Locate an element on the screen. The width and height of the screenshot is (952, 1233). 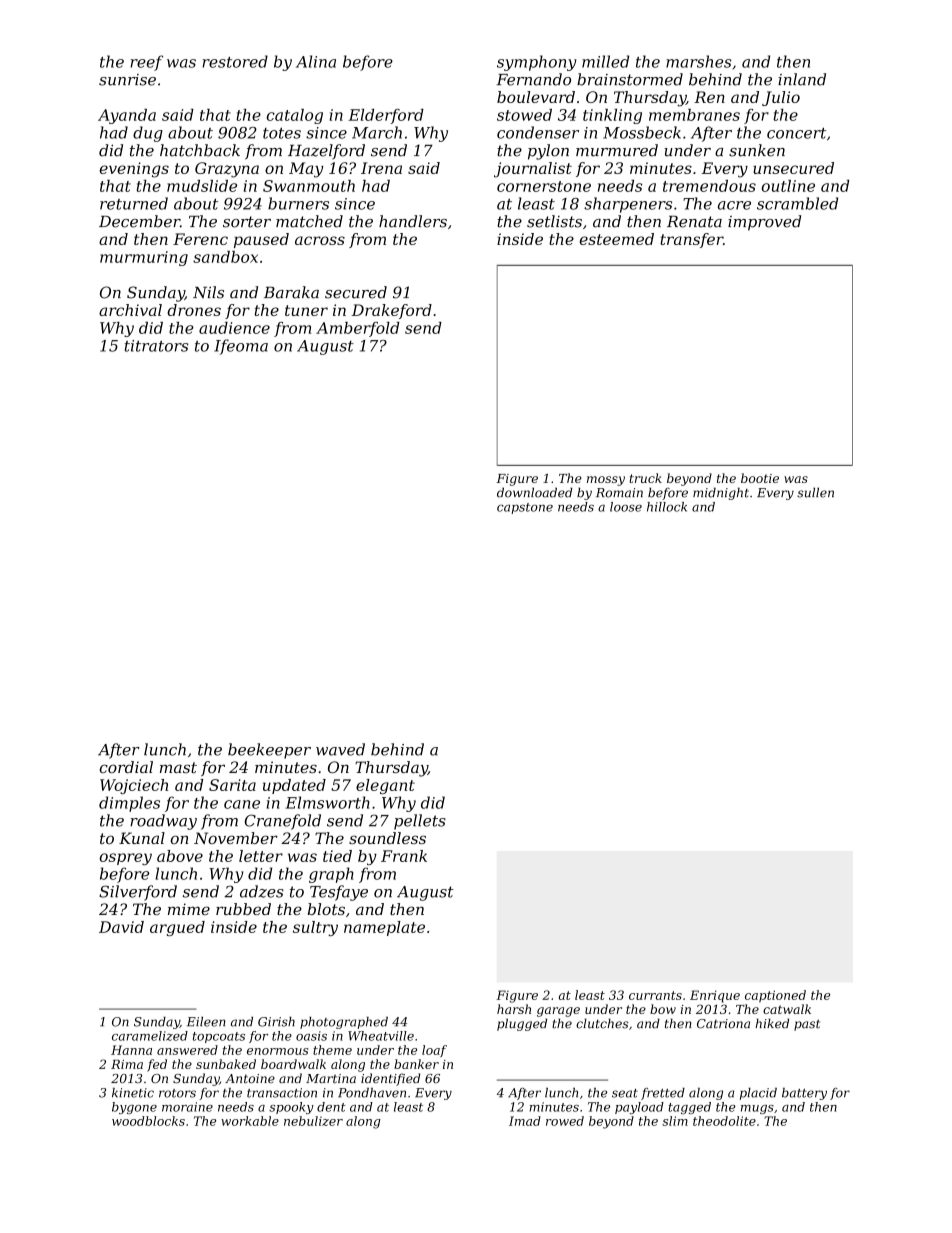
Alina is located at coordinates (316, 61).
